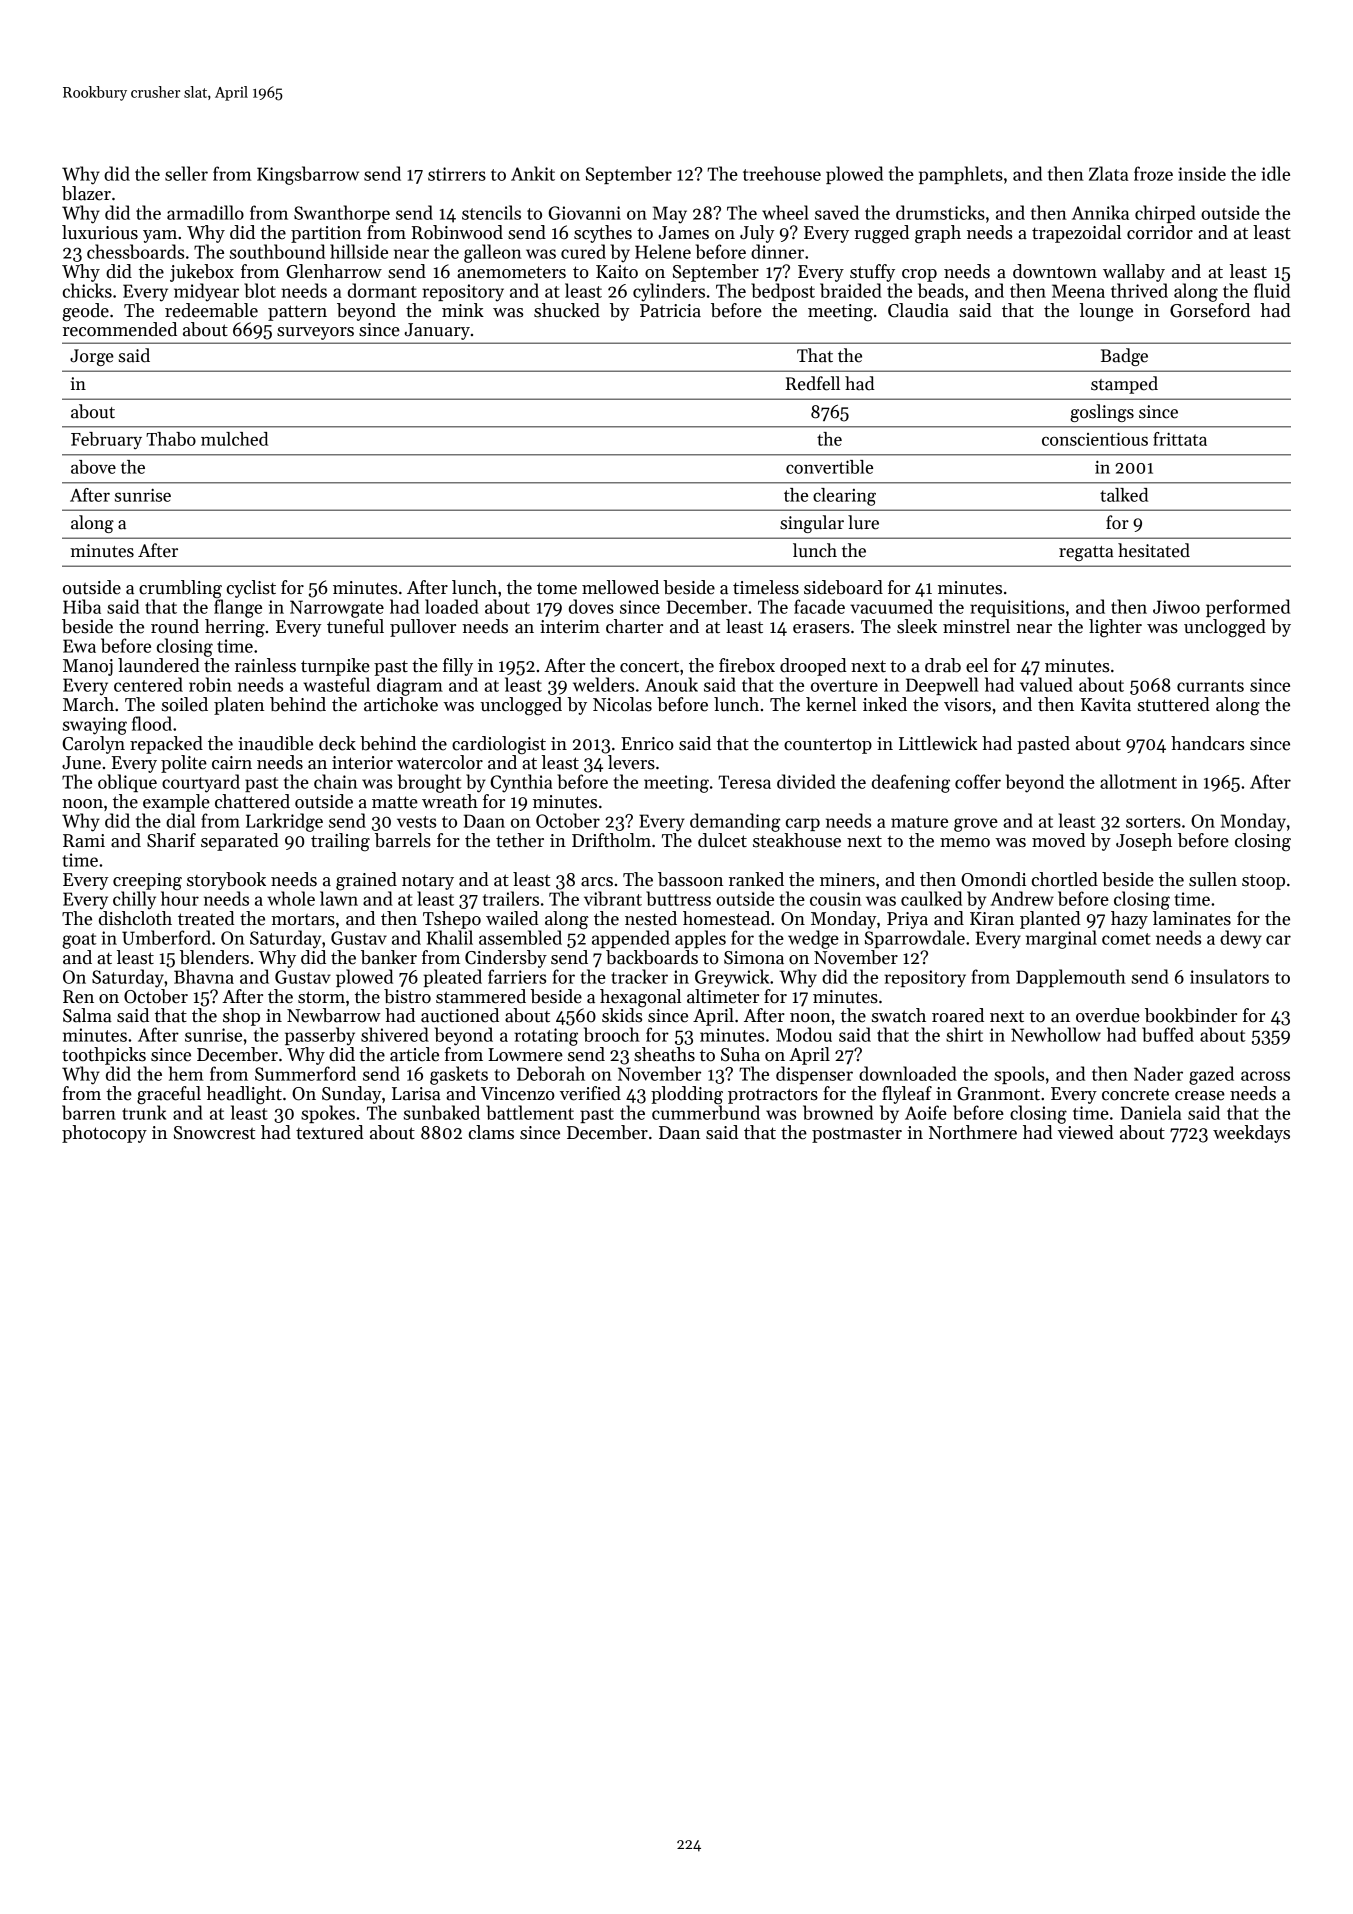 The image size is (1353, 1914). What do you see at coordinates (857, 1135) in the screenshot?
I see `postmaster` at bounding box center [857, 1135].
